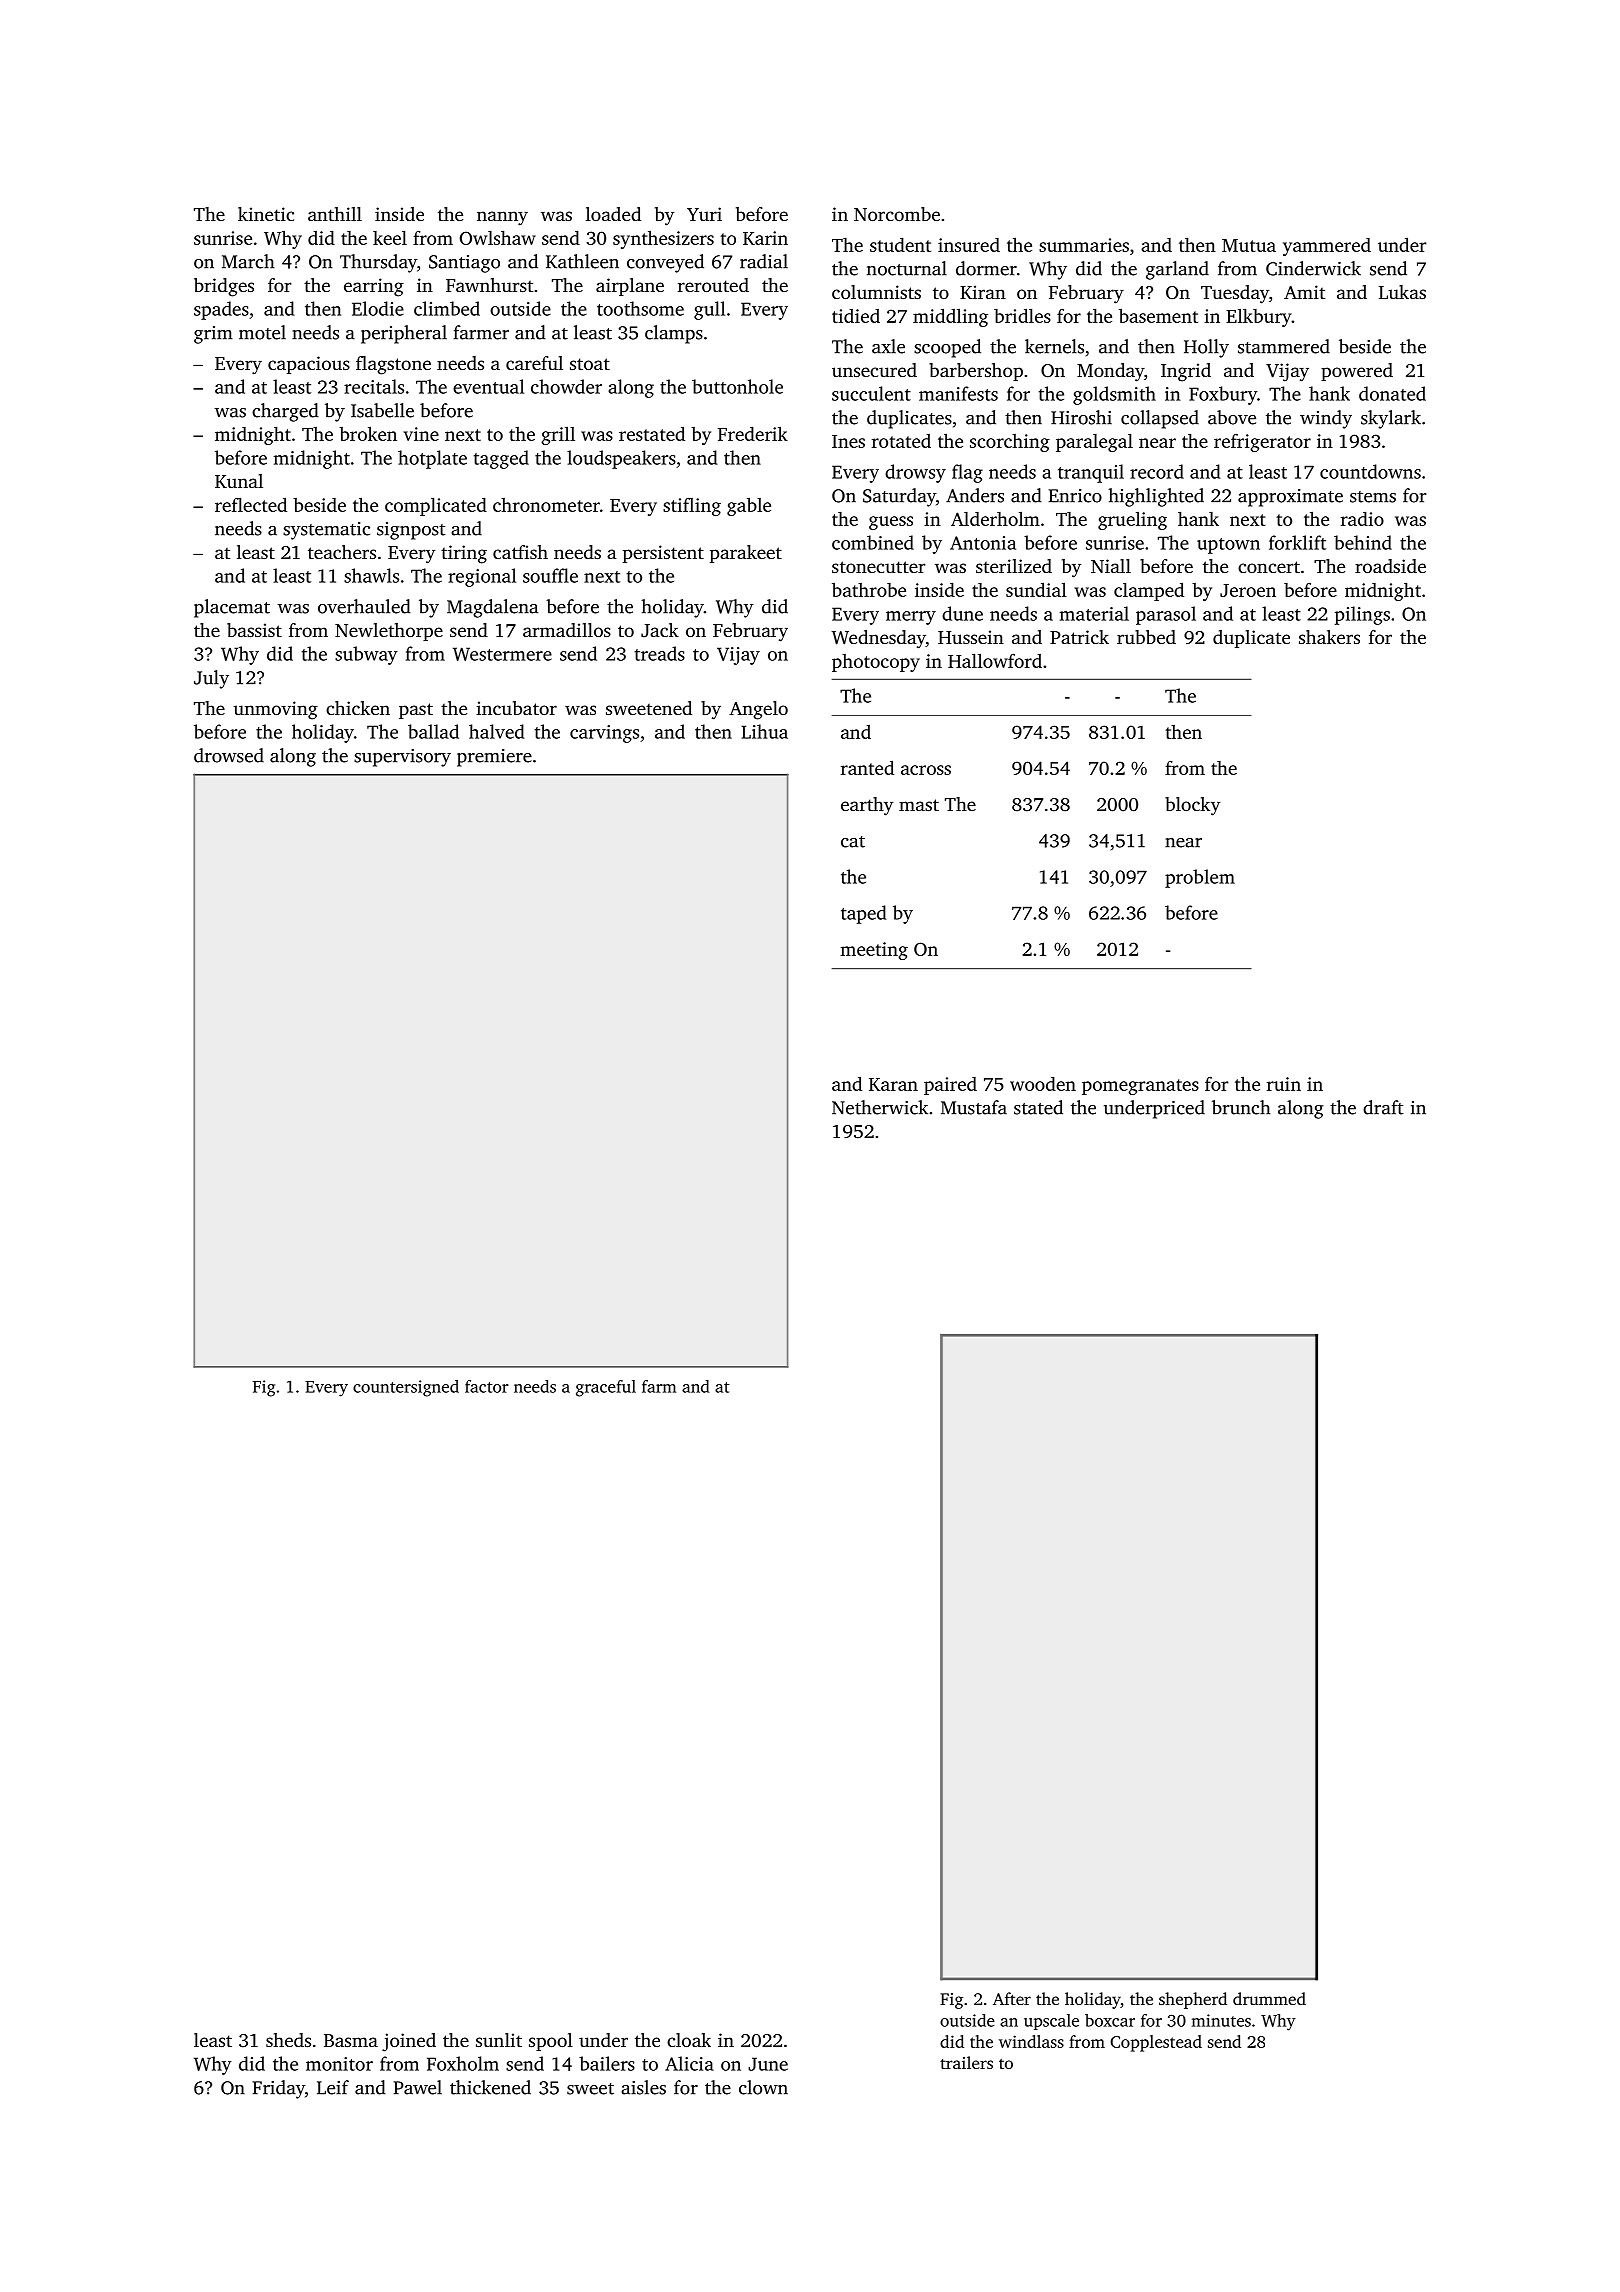 This page has width=1620, height=2292. I want to click on factor, so click(487, 1386).
